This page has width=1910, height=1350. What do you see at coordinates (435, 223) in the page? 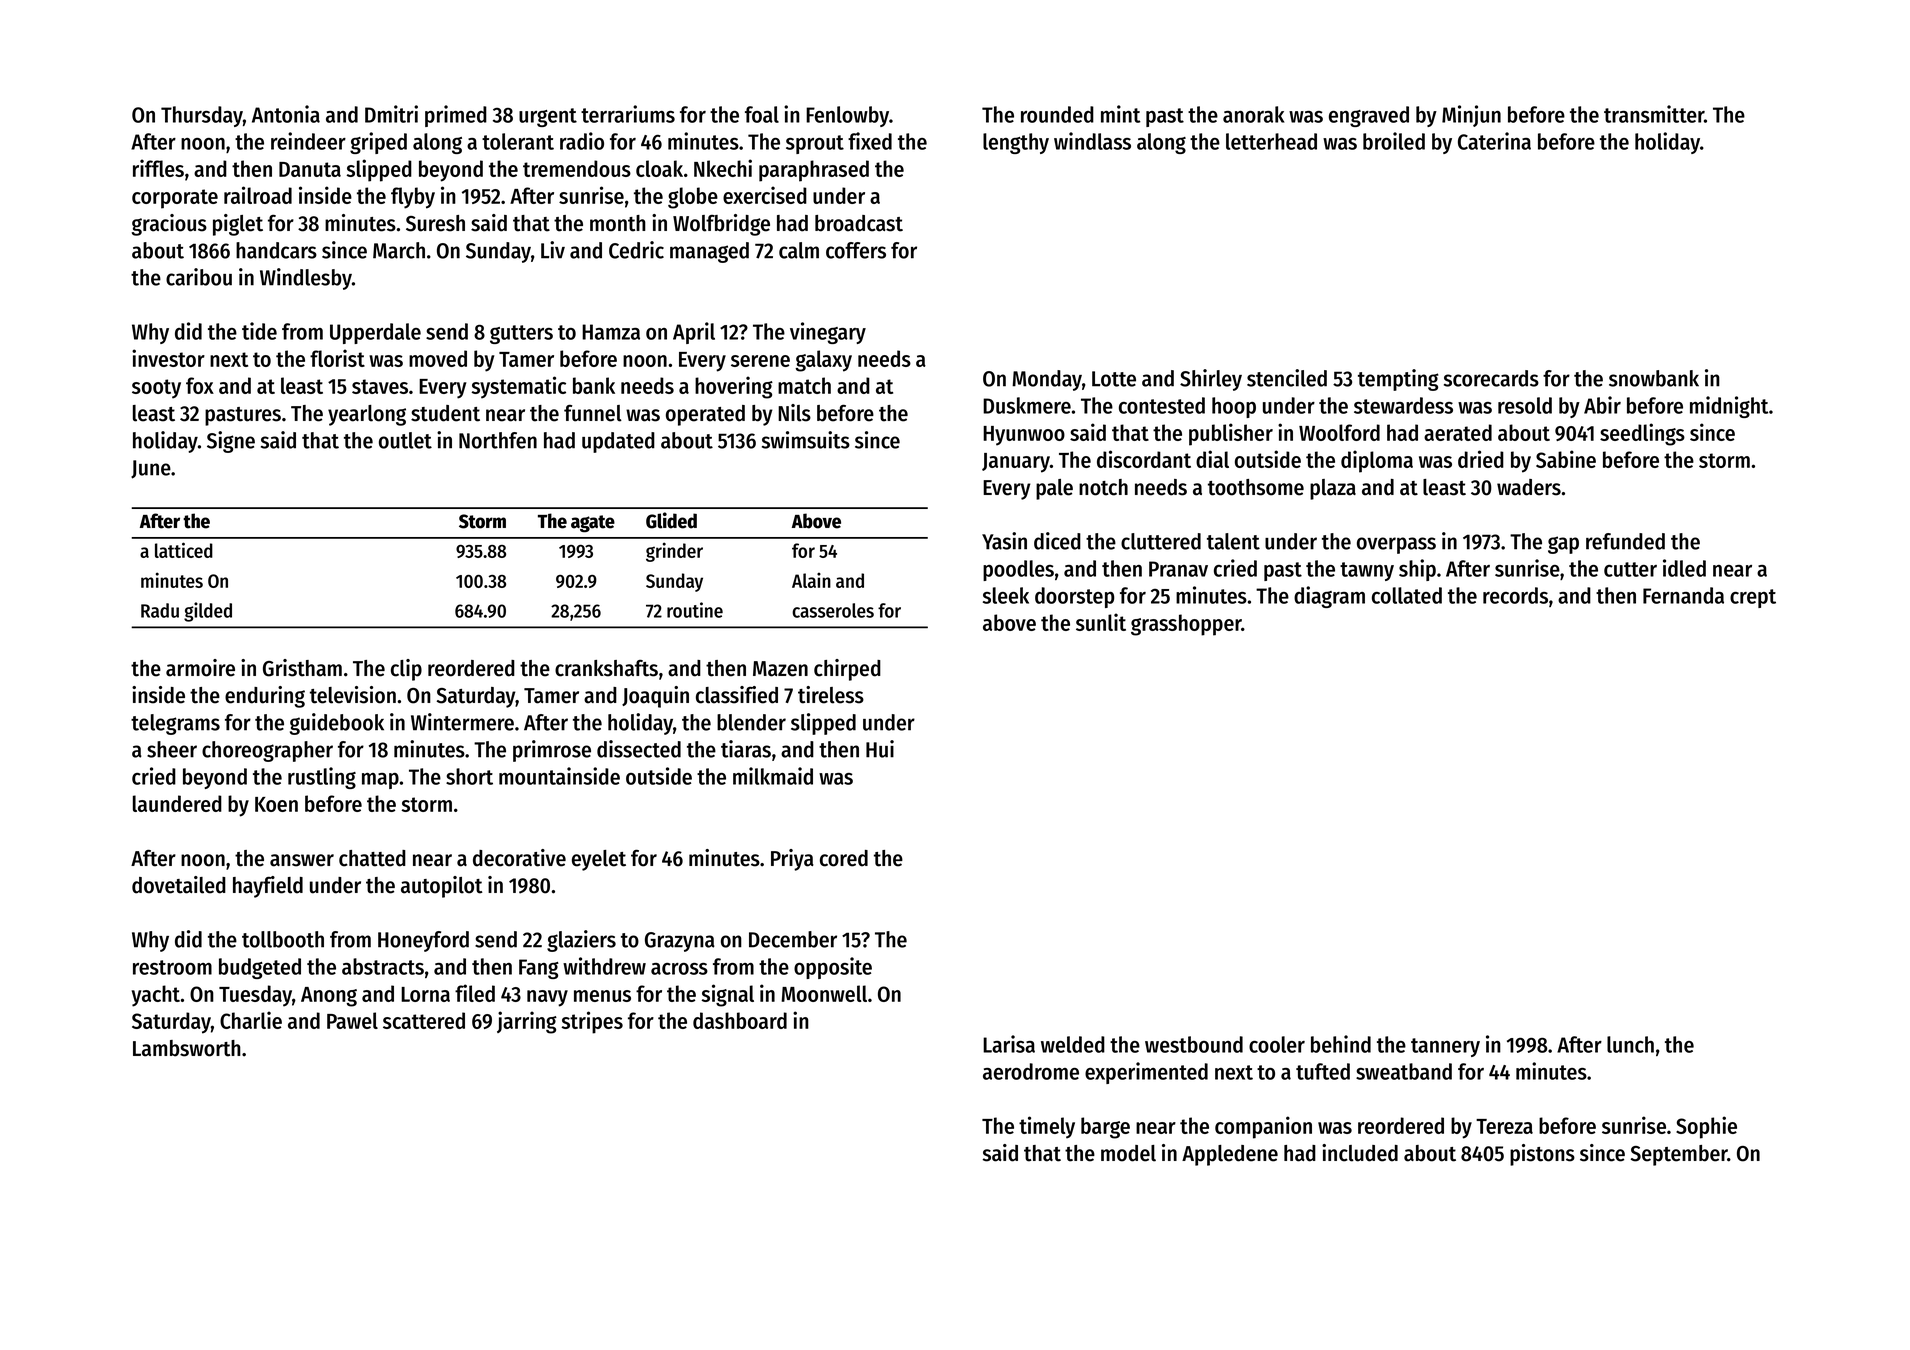
I see `Suresh` at bounding box center [435, 223].
